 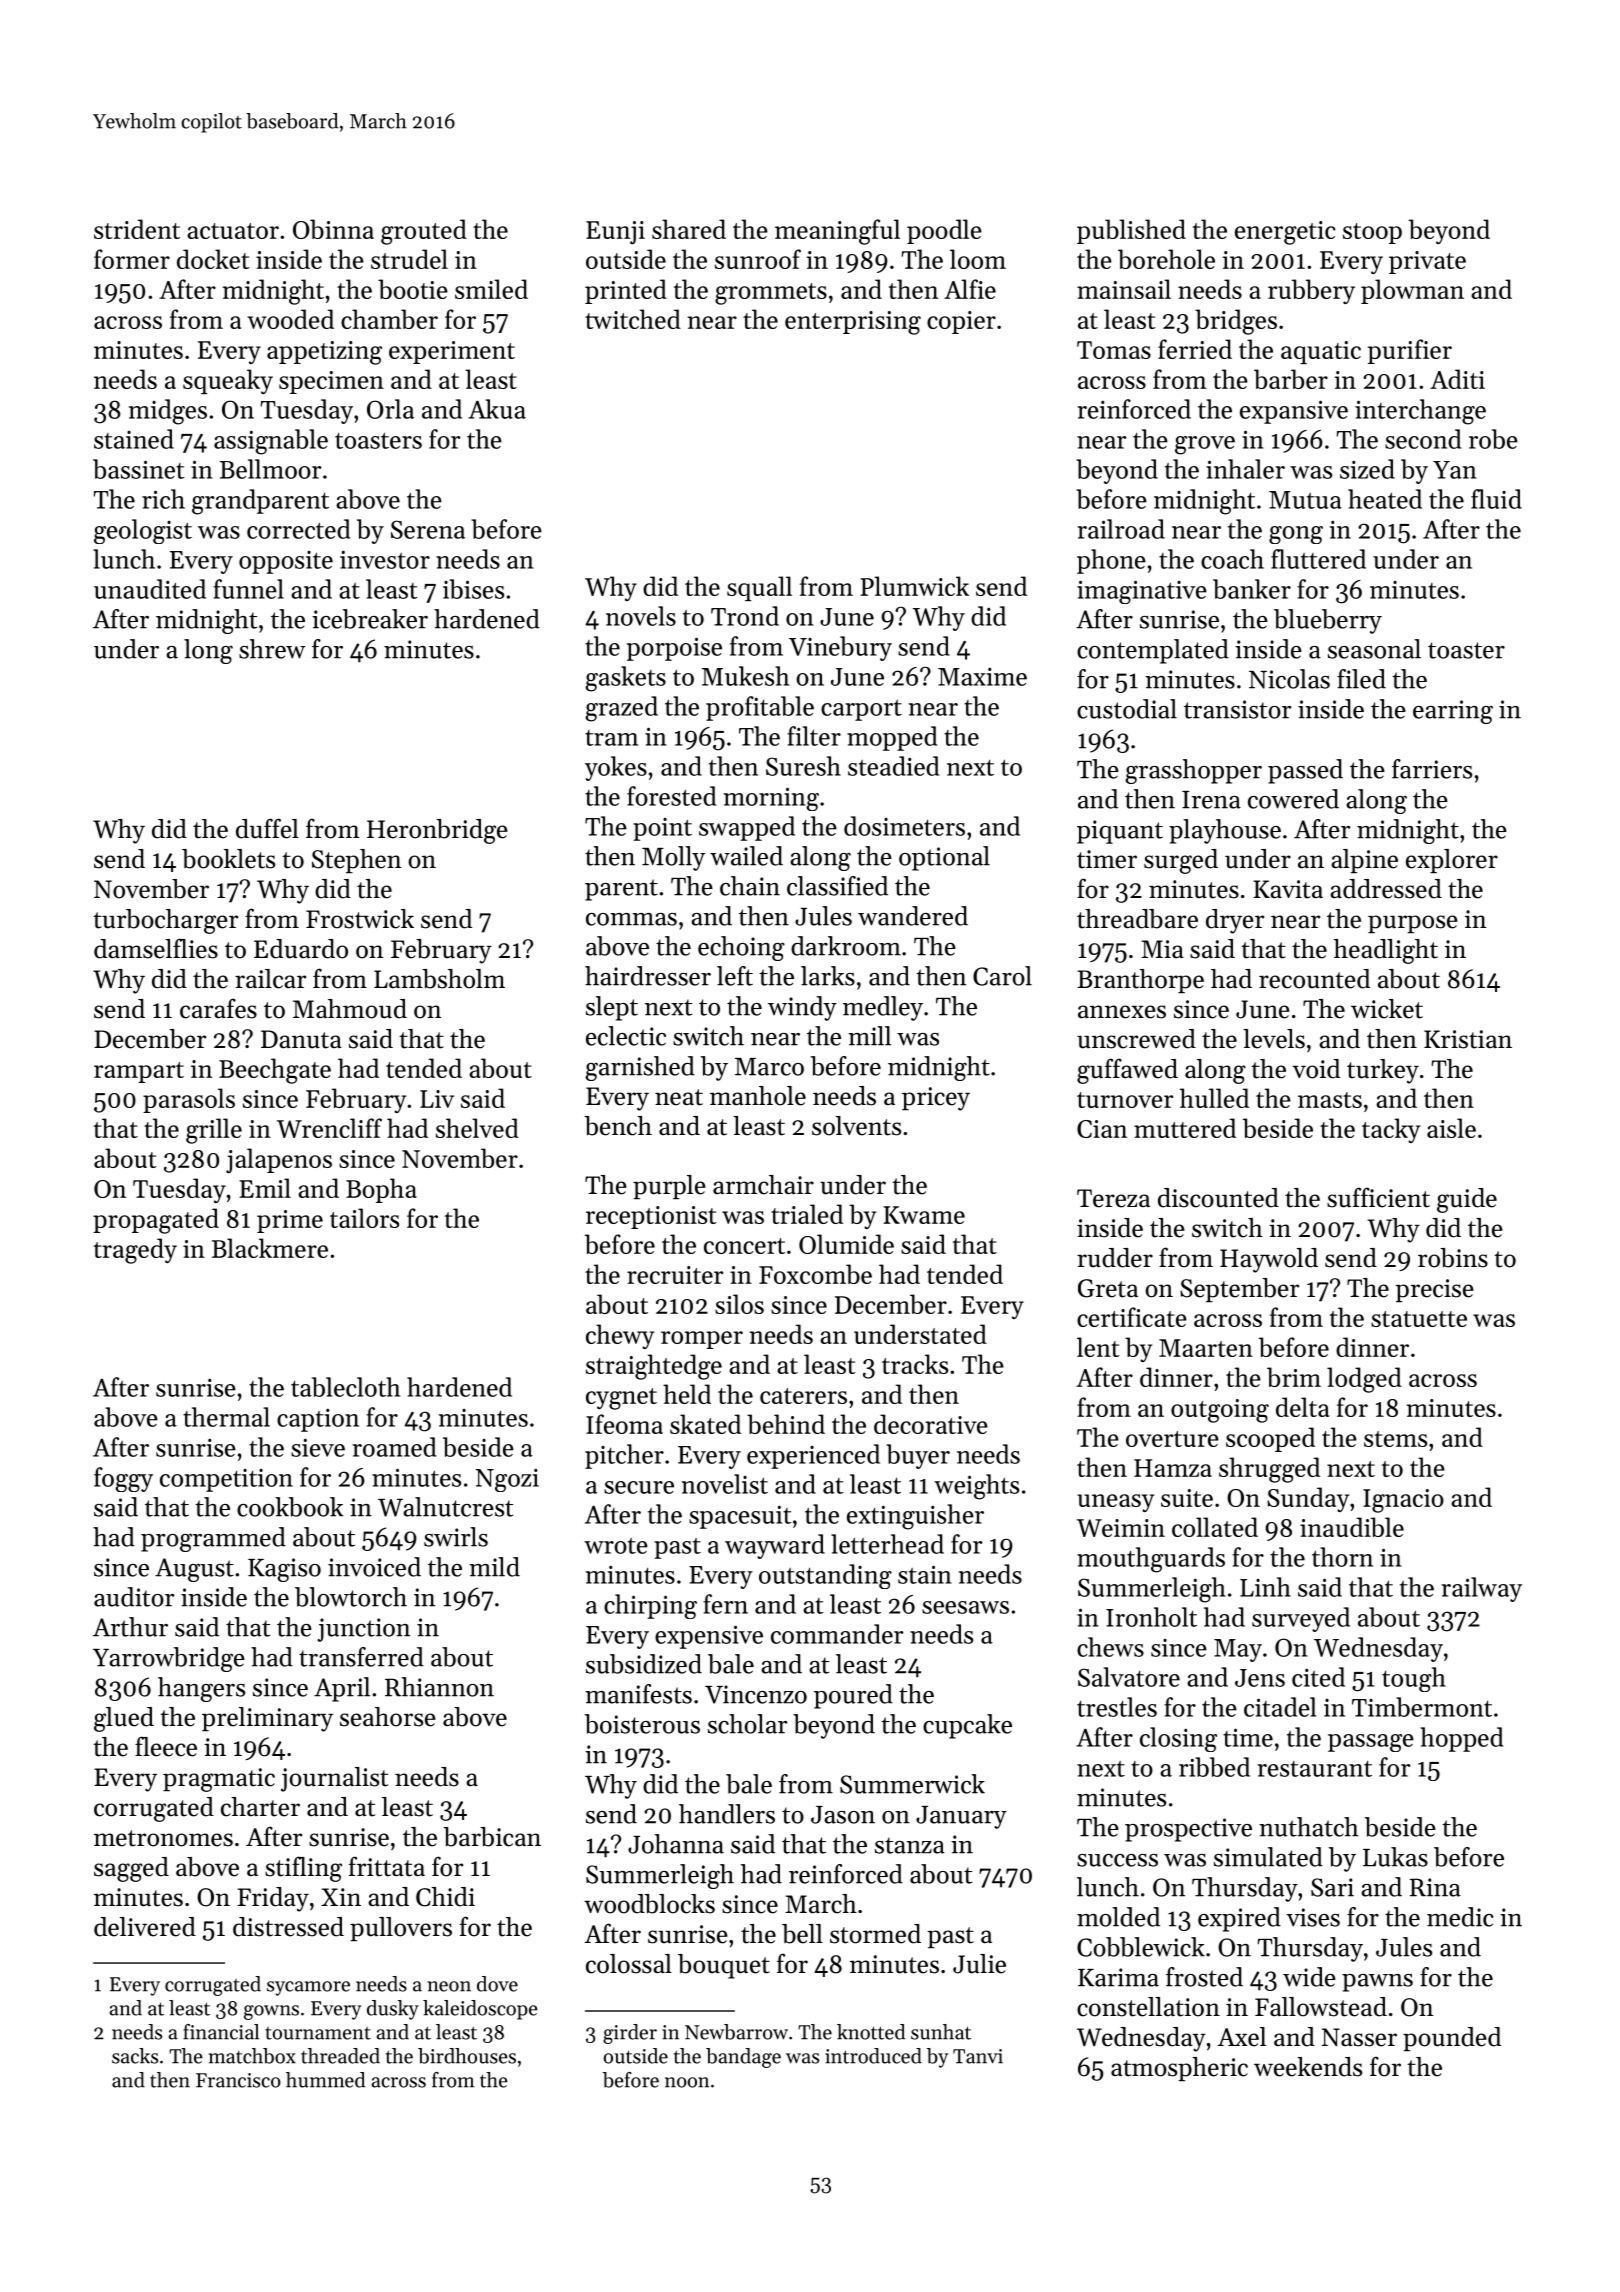 What do you see at coordinates (1162, 949) in the page?
I see `Mia` at bounding box center [1162, 949].
